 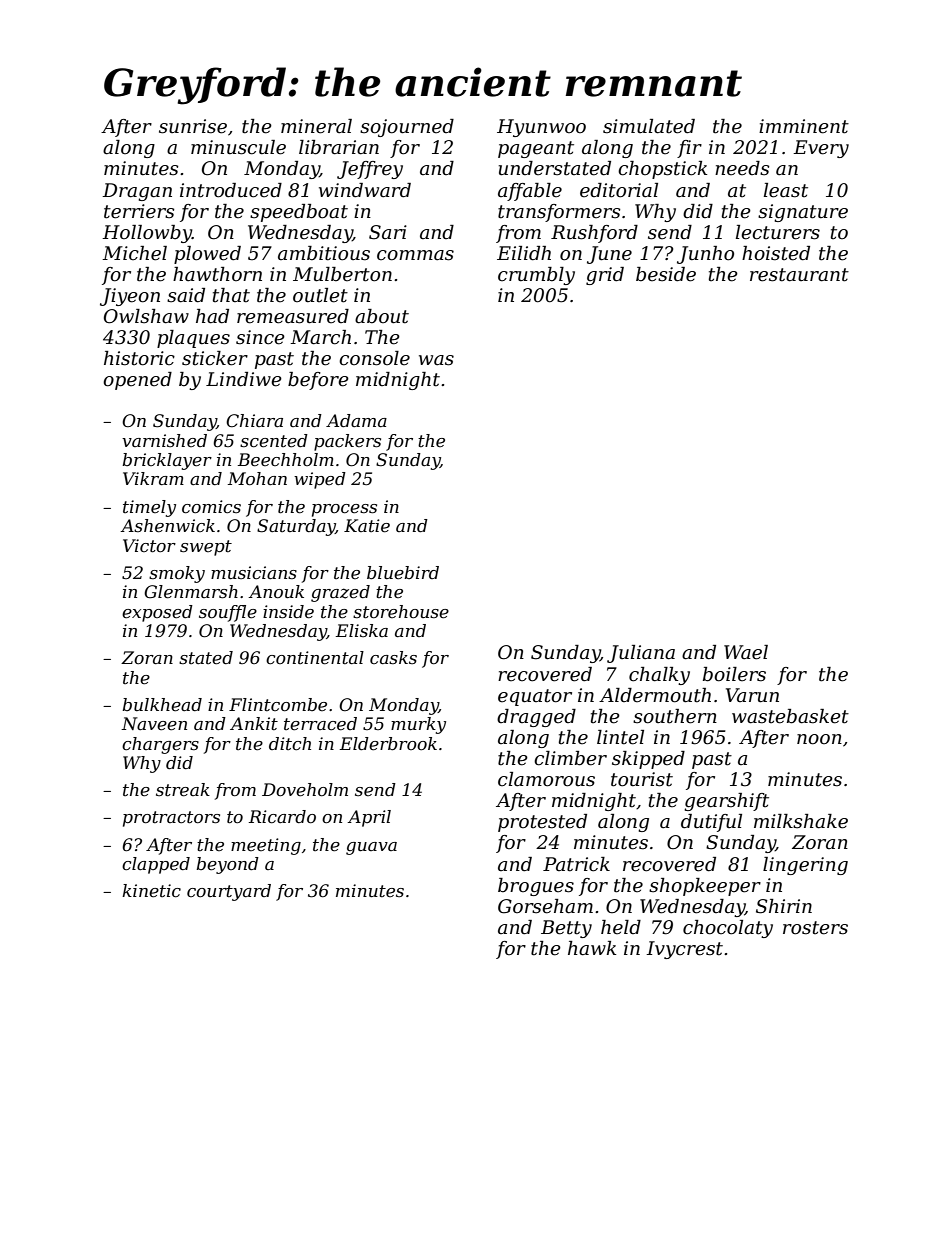 What do you see at coordinates (254, 421) in the image?
I see `Chiara` at bounding box center [254, 421].
